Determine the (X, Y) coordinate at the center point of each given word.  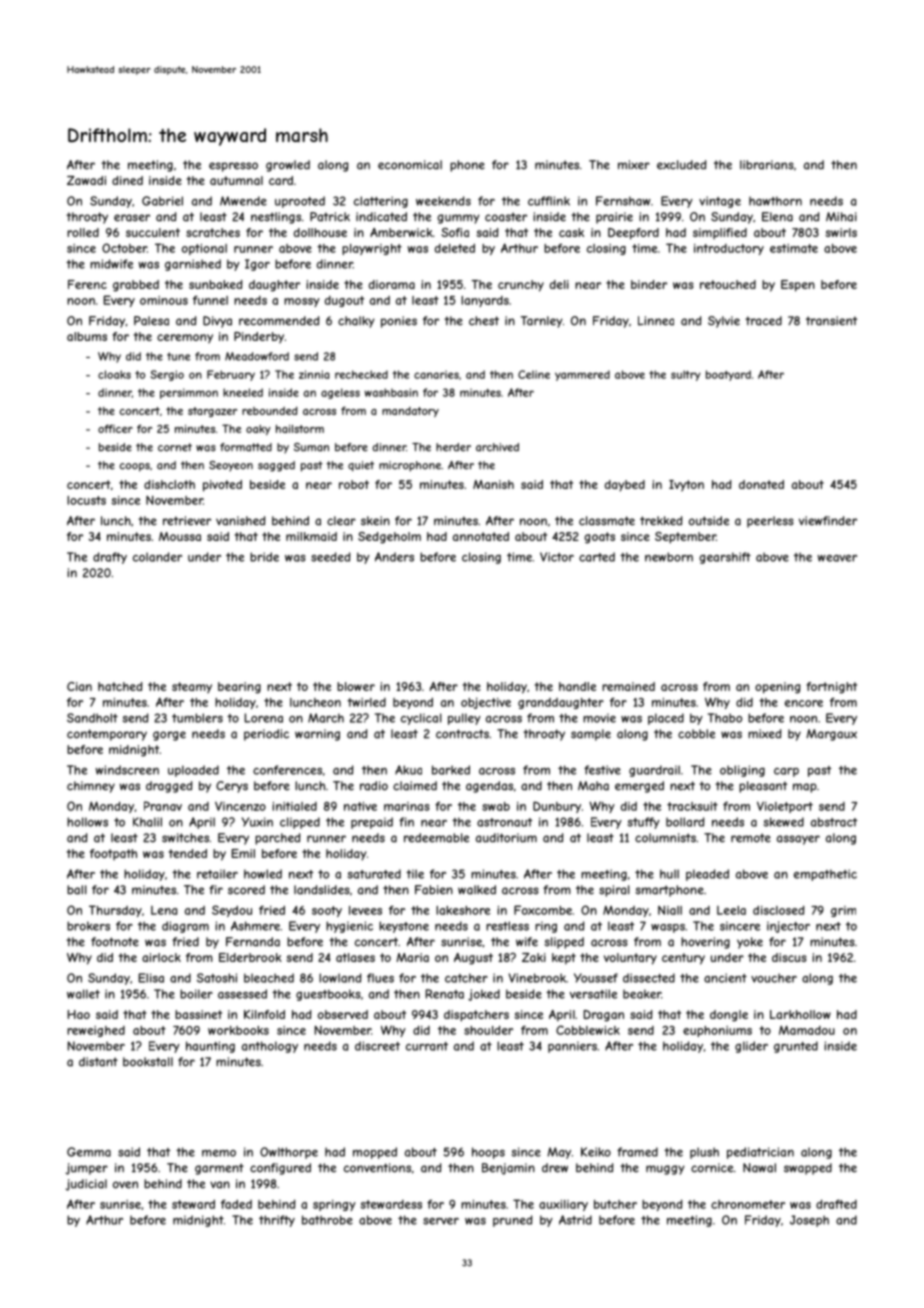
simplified (720, 233)
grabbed (136, 286)
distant (98, 1062)
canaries (436, 374)
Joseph (809, 1221)
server (441, 1221)
